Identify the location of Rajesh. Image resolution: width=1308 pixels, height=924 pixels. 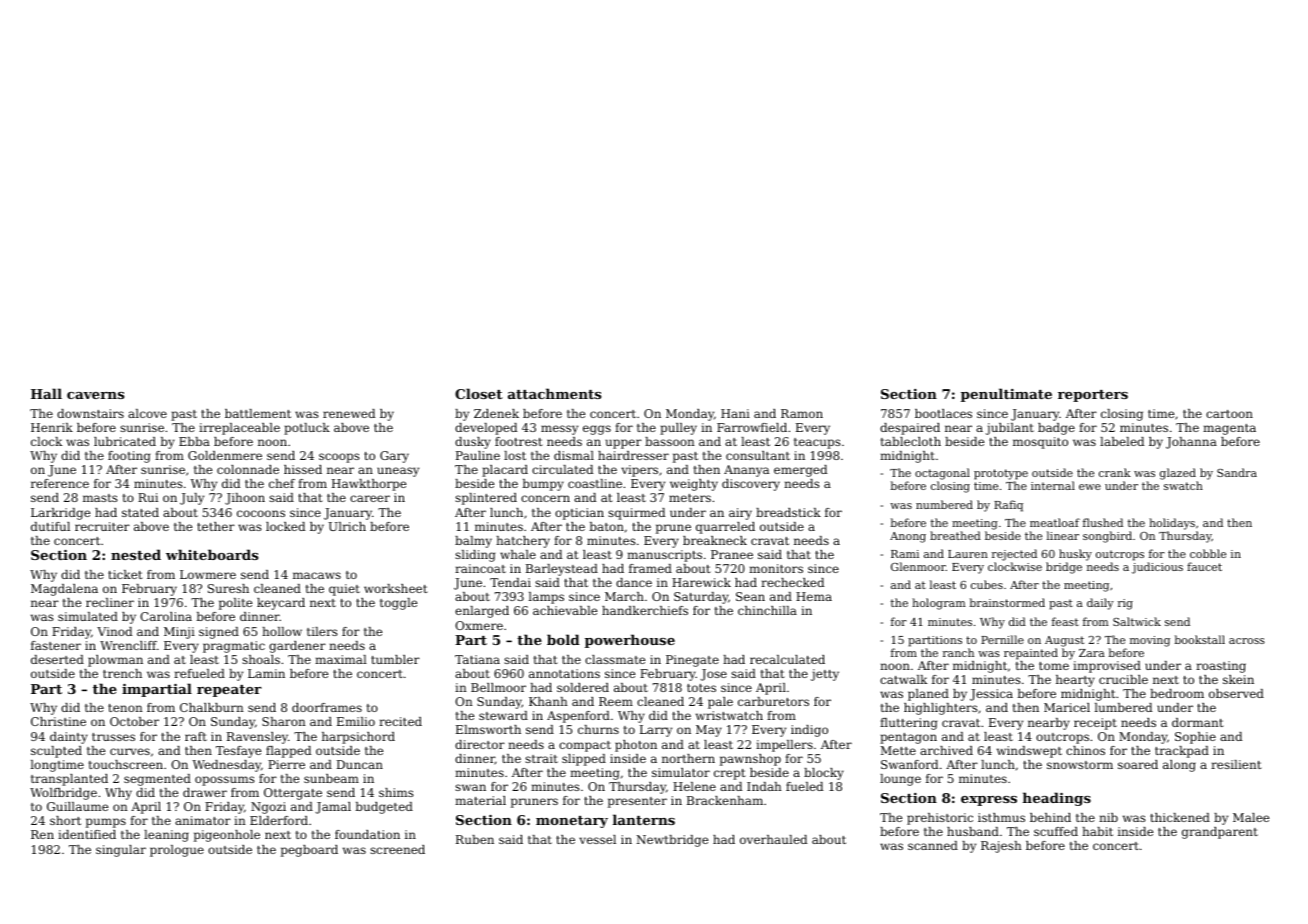
(1001, 847).
